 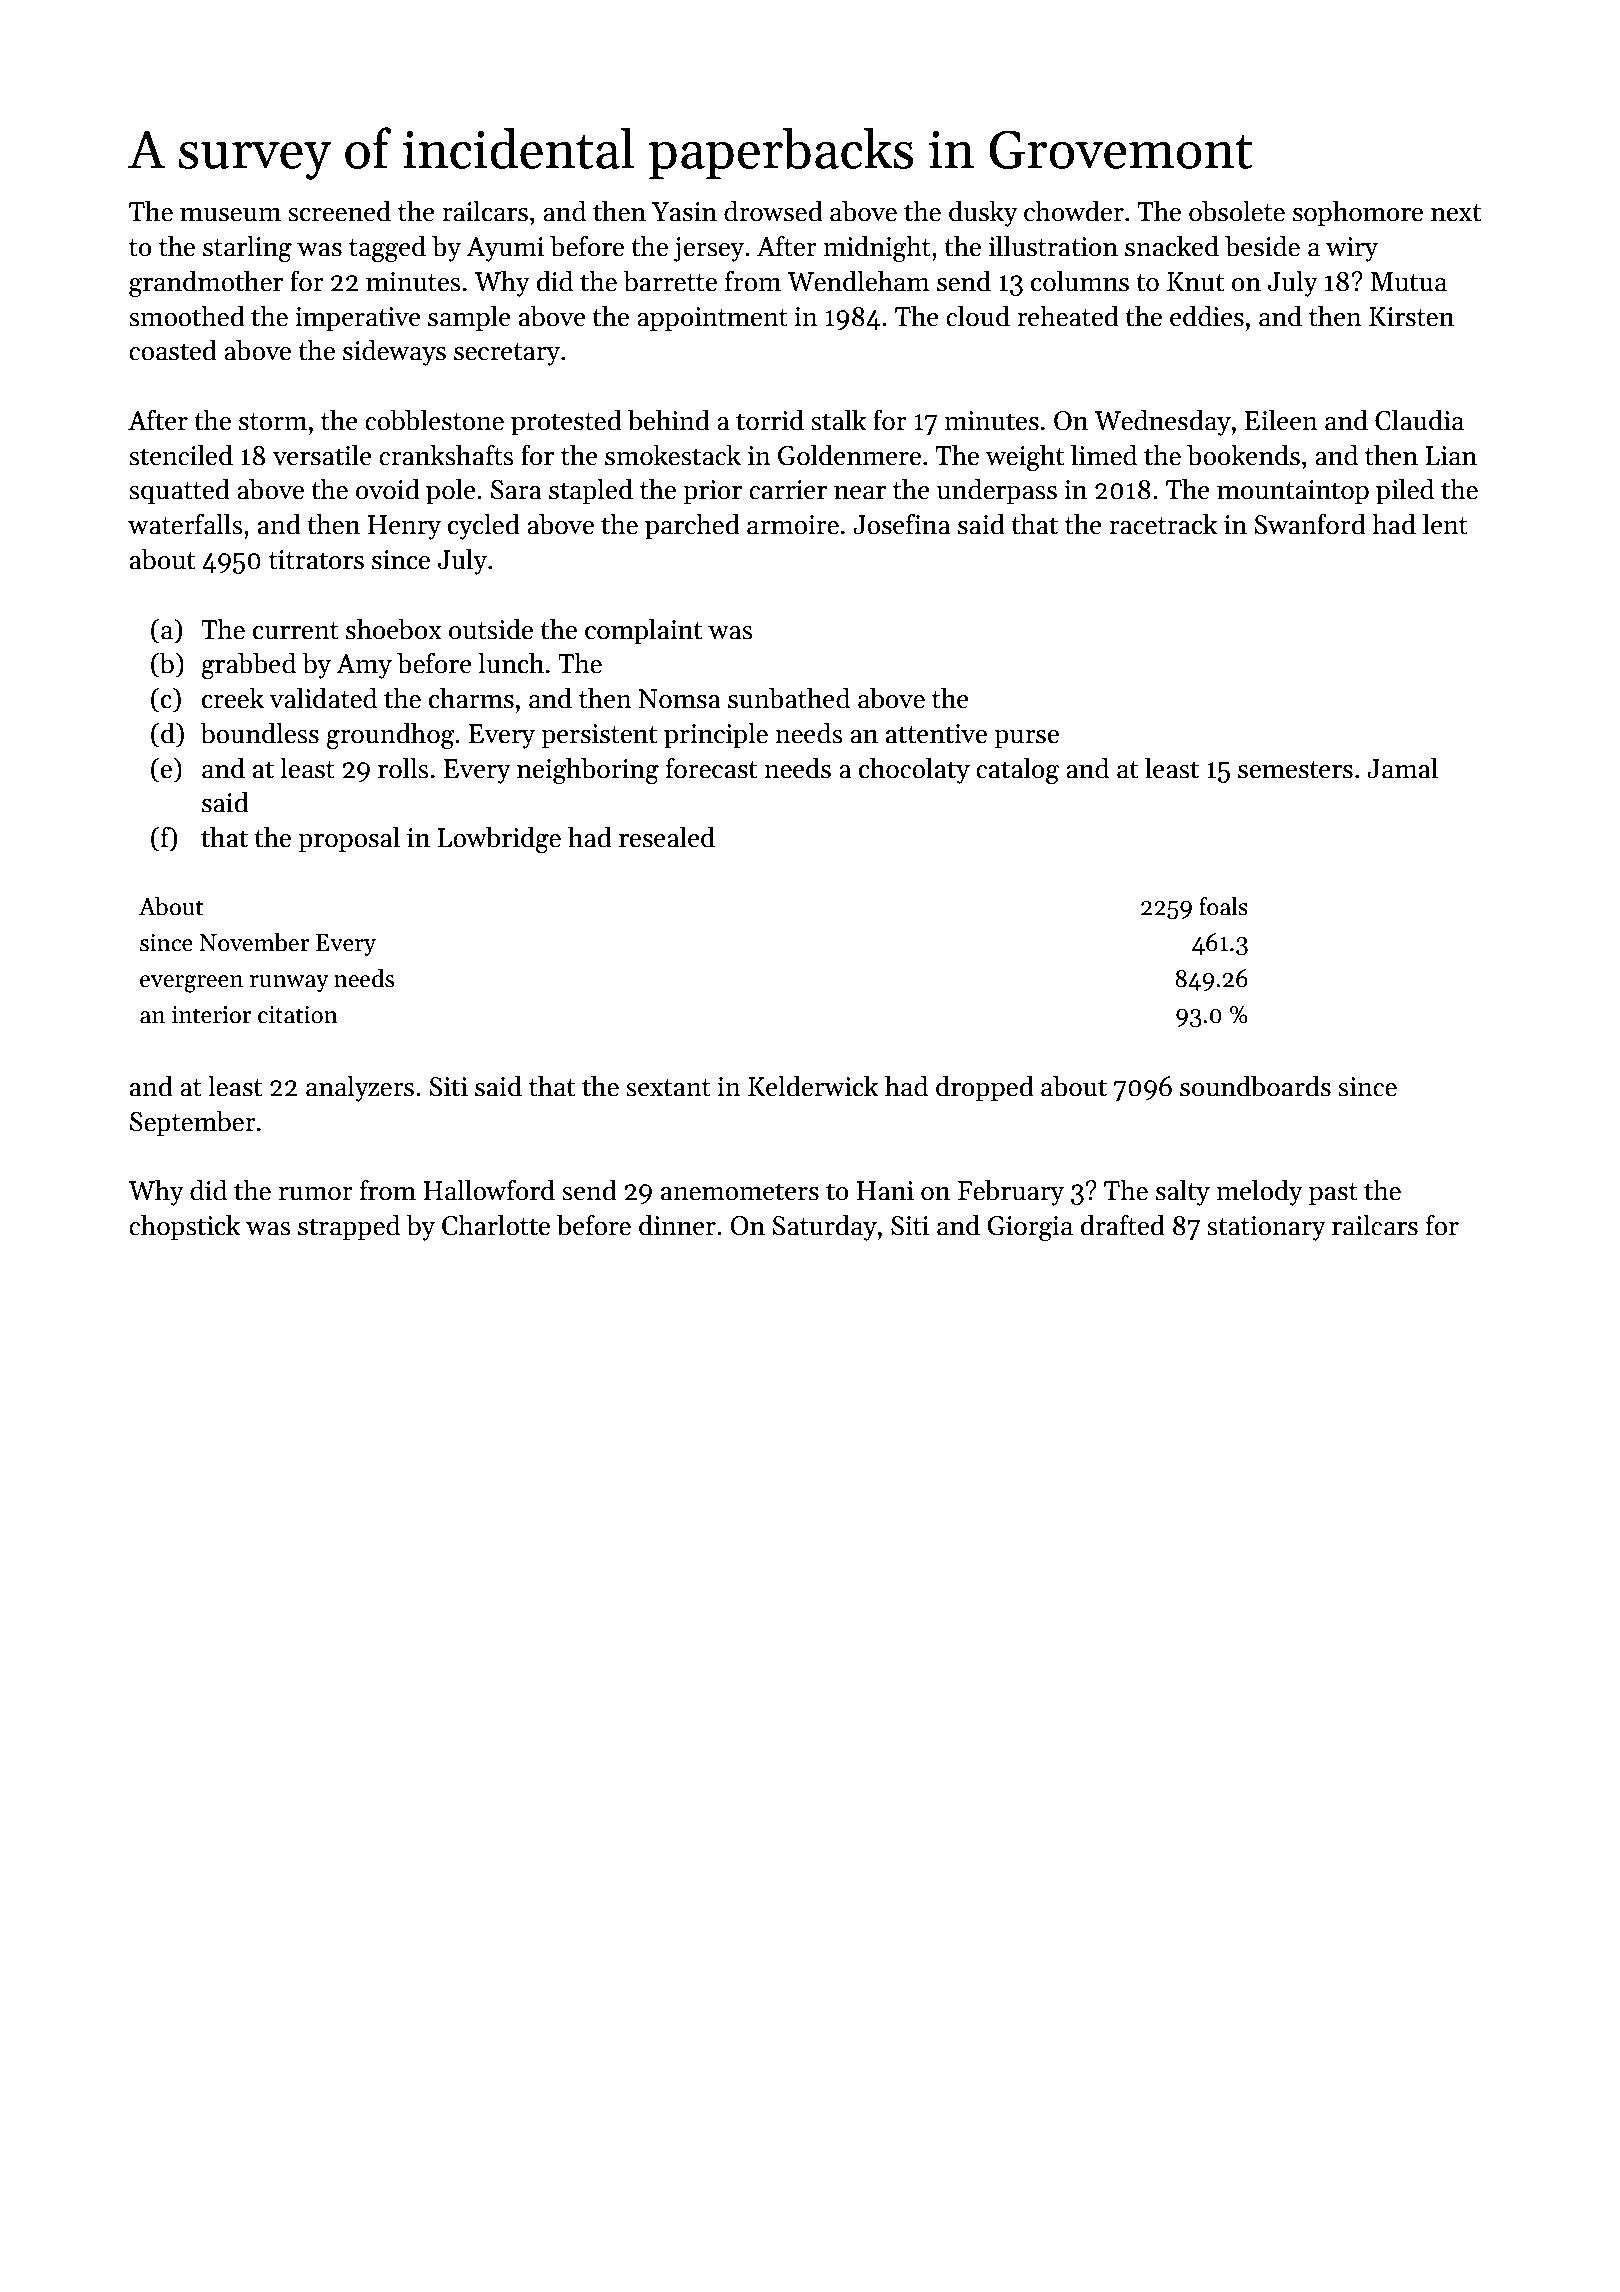 What do you see at coordinates (677, 1225) in the screenshot?
I see `dinner` at bounding box center [677, 1225].
